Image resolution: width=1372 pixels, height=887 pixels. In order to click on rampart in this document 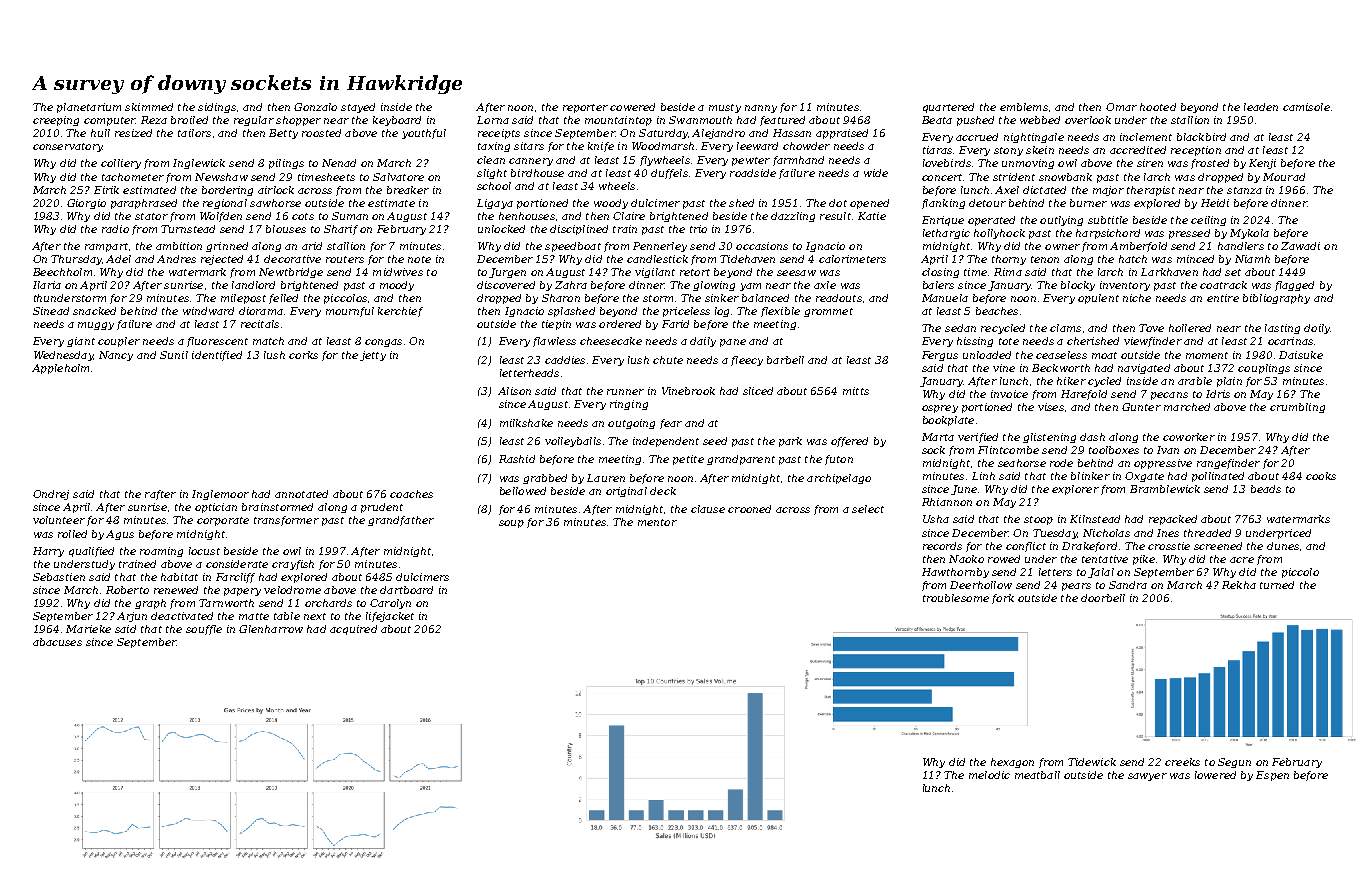, I will do `click(106, 247)`.
